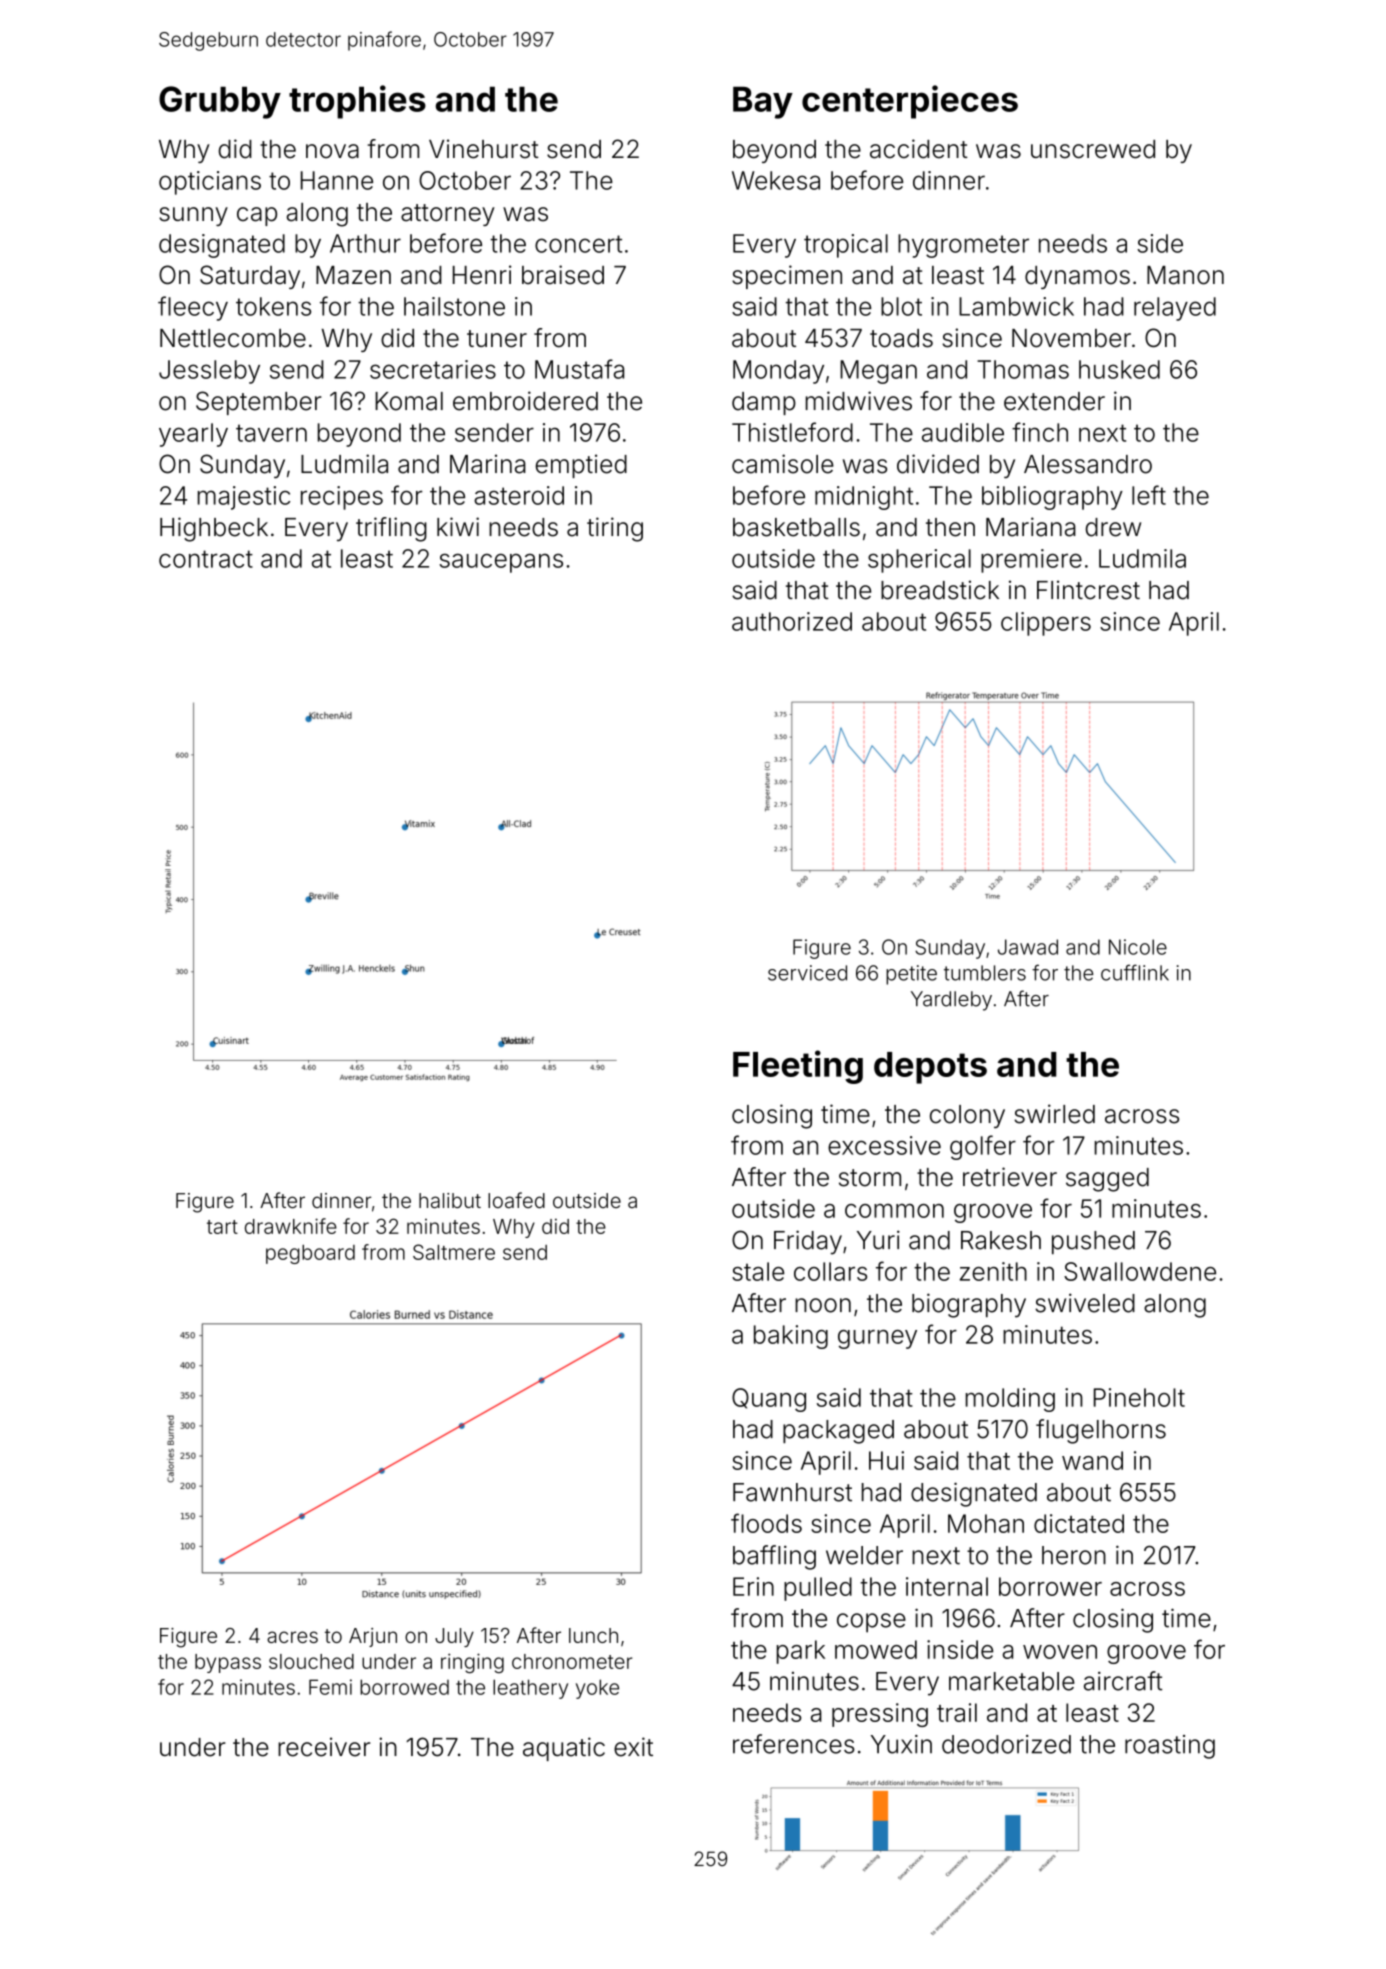 The height and width of the screenshot is (1969, 1386). Describe the element at coordinates (220, 102) in the screenshot. I see `Grubby` at that location.
